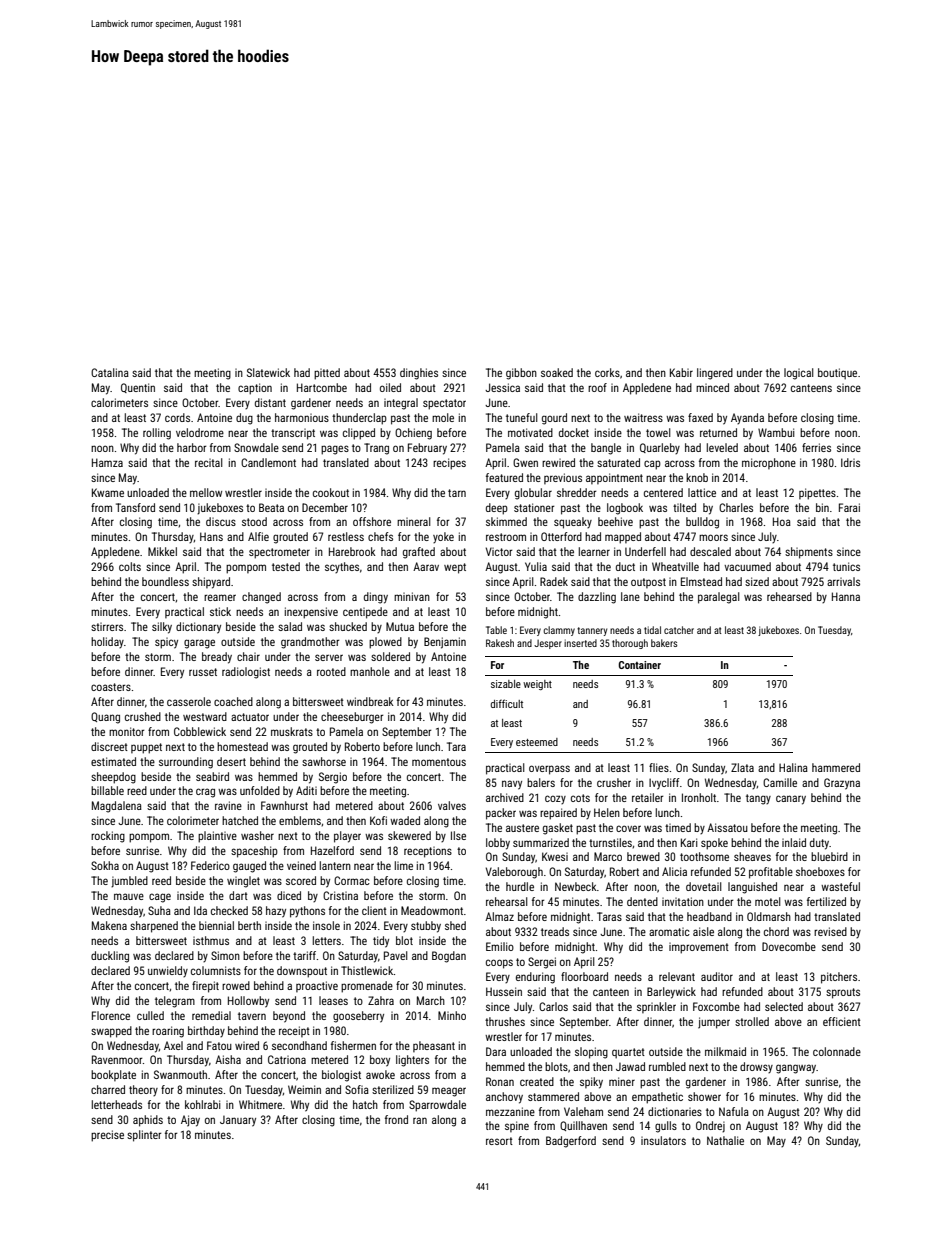 The height and width of the screenshot is (1233, 952). What do you see at coordinates (819, 844) in the screenshot?
I see `duty` at bounding box center [819, 844].
